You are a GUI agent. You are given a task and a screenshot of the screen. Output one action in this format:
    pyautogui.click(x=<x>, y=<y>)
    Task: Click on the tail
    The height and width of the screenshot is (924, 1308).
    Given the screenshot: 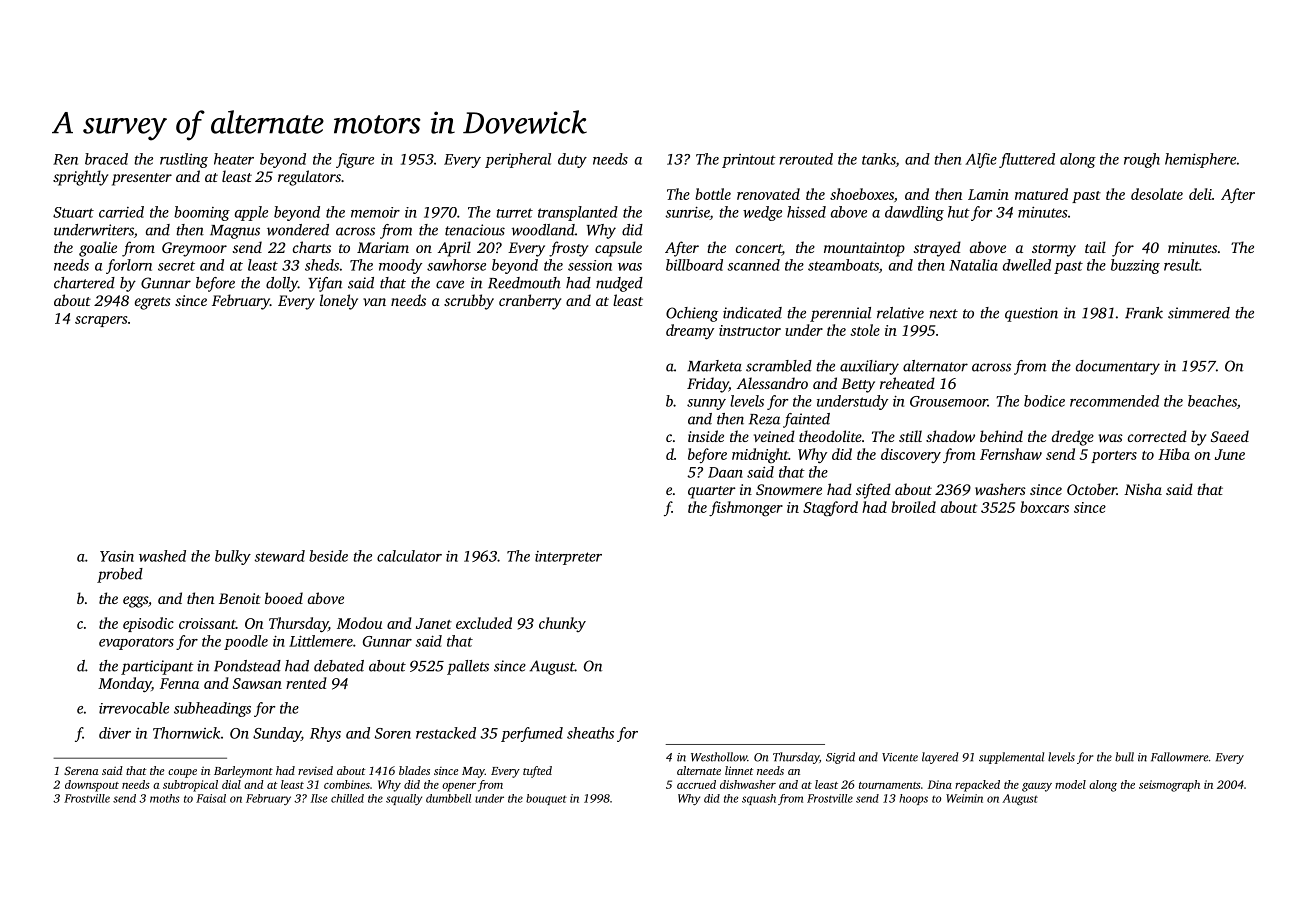 What is the action you would take?
    pyautogui.click(x=1095, y=247)
